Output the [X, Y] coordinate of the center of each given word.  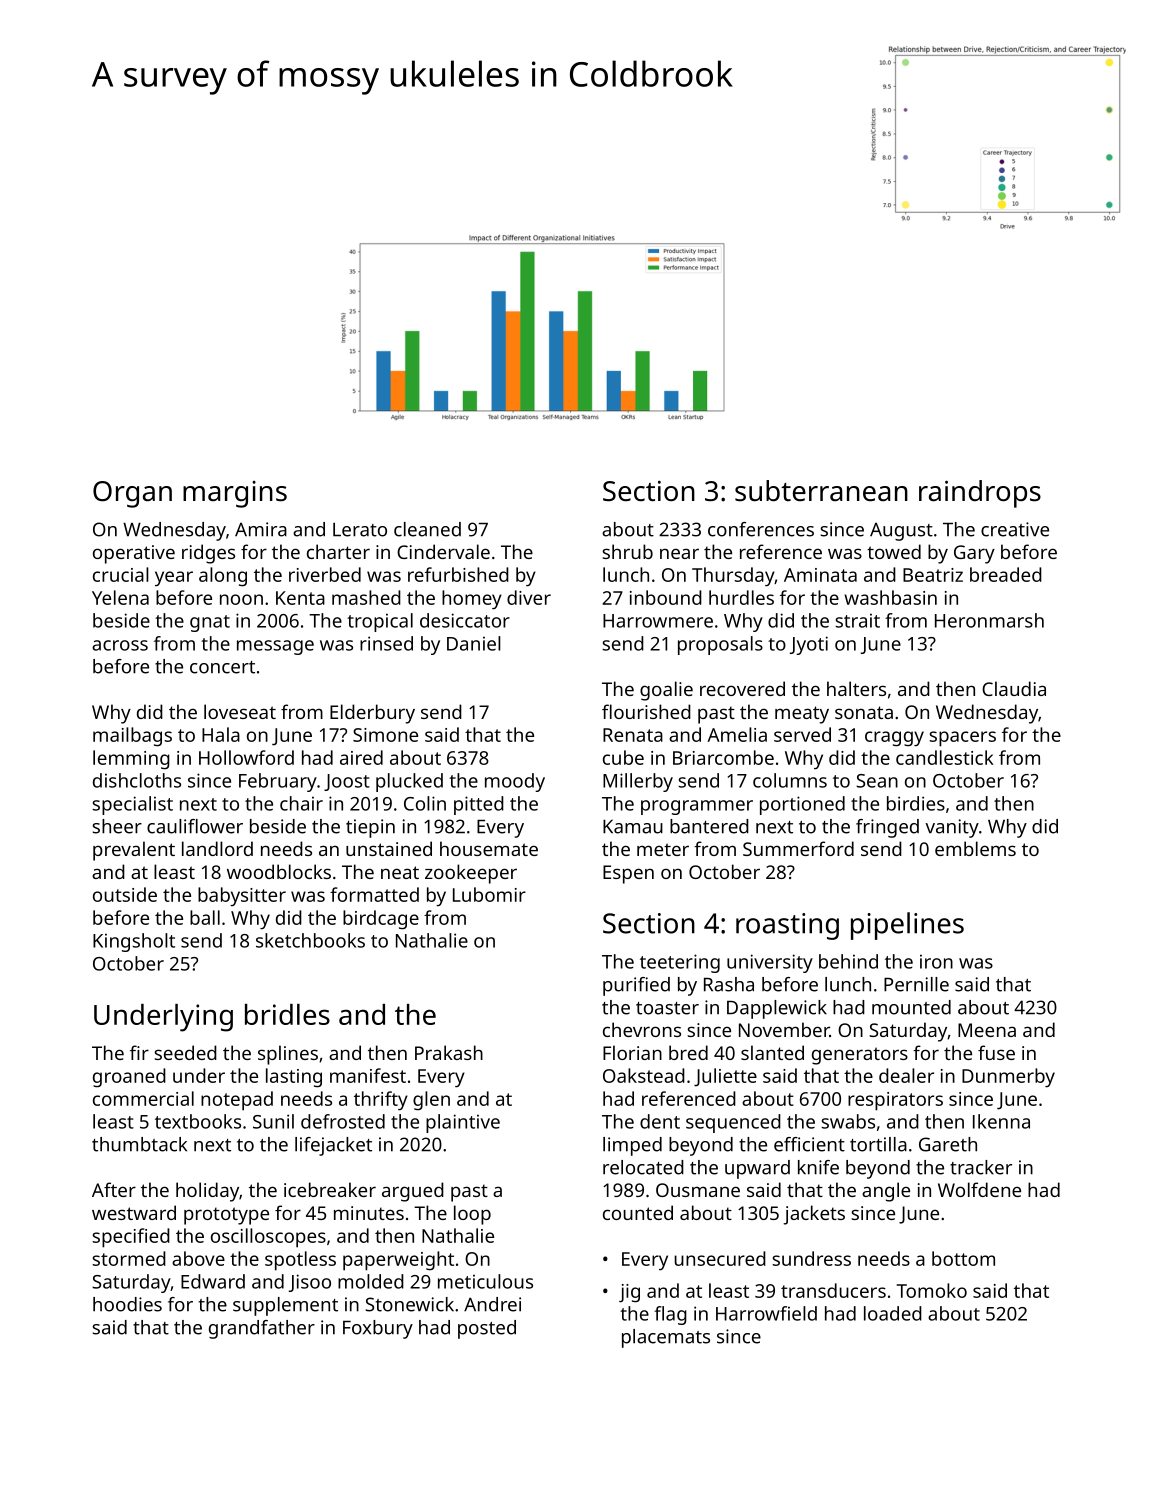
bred [688, 1052]
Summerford [798, 848]
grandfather [262, 1329]
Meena [987, 1030]
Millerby [638, 782]
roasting [787, 926]
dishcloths [137, 780]
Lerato [360, 530]
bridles [287, 1014]
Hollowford [246, 757]
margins [235, 494]
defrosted [343, 1121]
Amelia [737, 734]
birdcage [381, 920]
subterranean [821, 491]
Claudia [1014, 688]
